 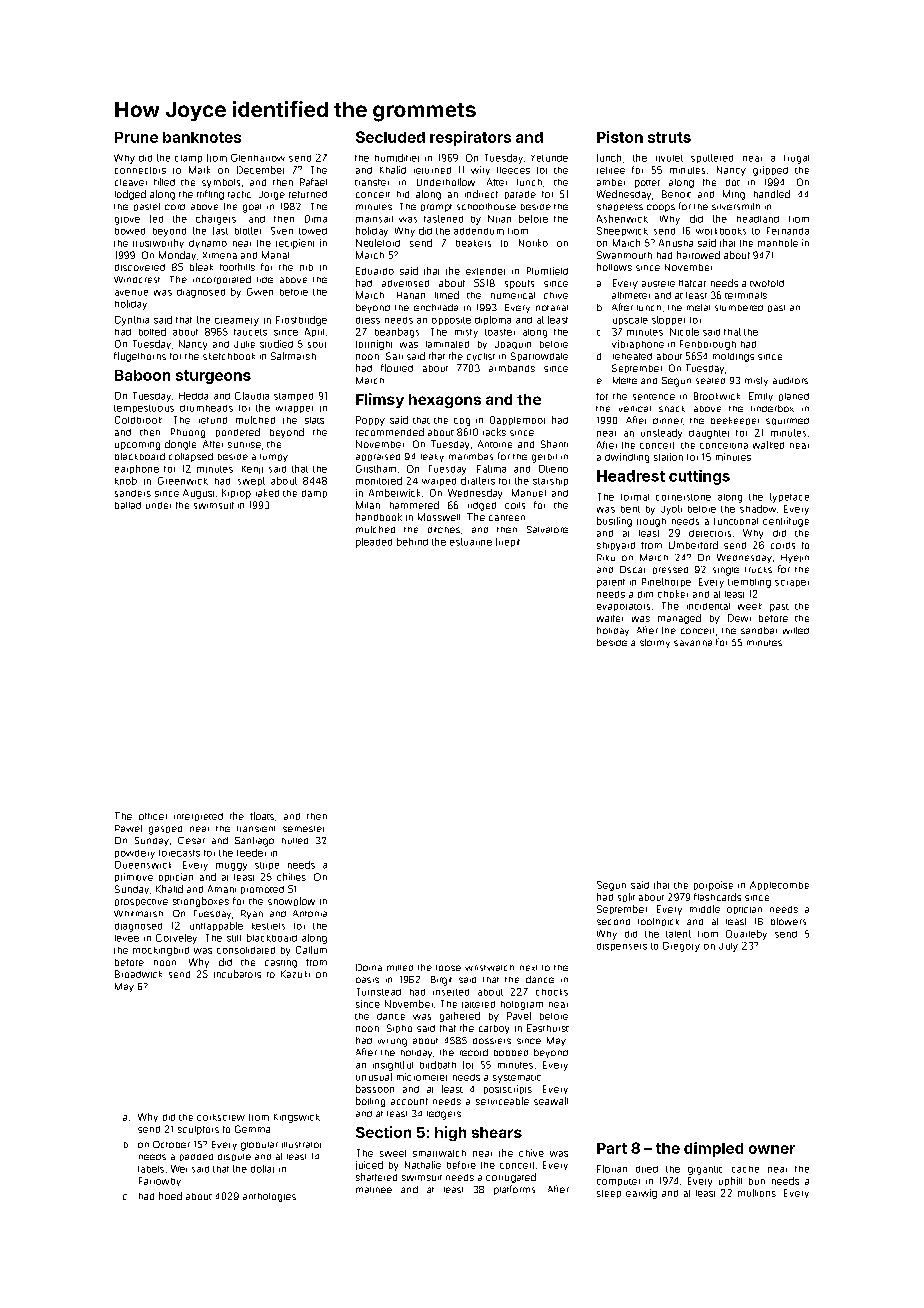 What do you see at coordinates (779, 885) in the image?
I see `Applecombe` at bounding box center [779, 885].
